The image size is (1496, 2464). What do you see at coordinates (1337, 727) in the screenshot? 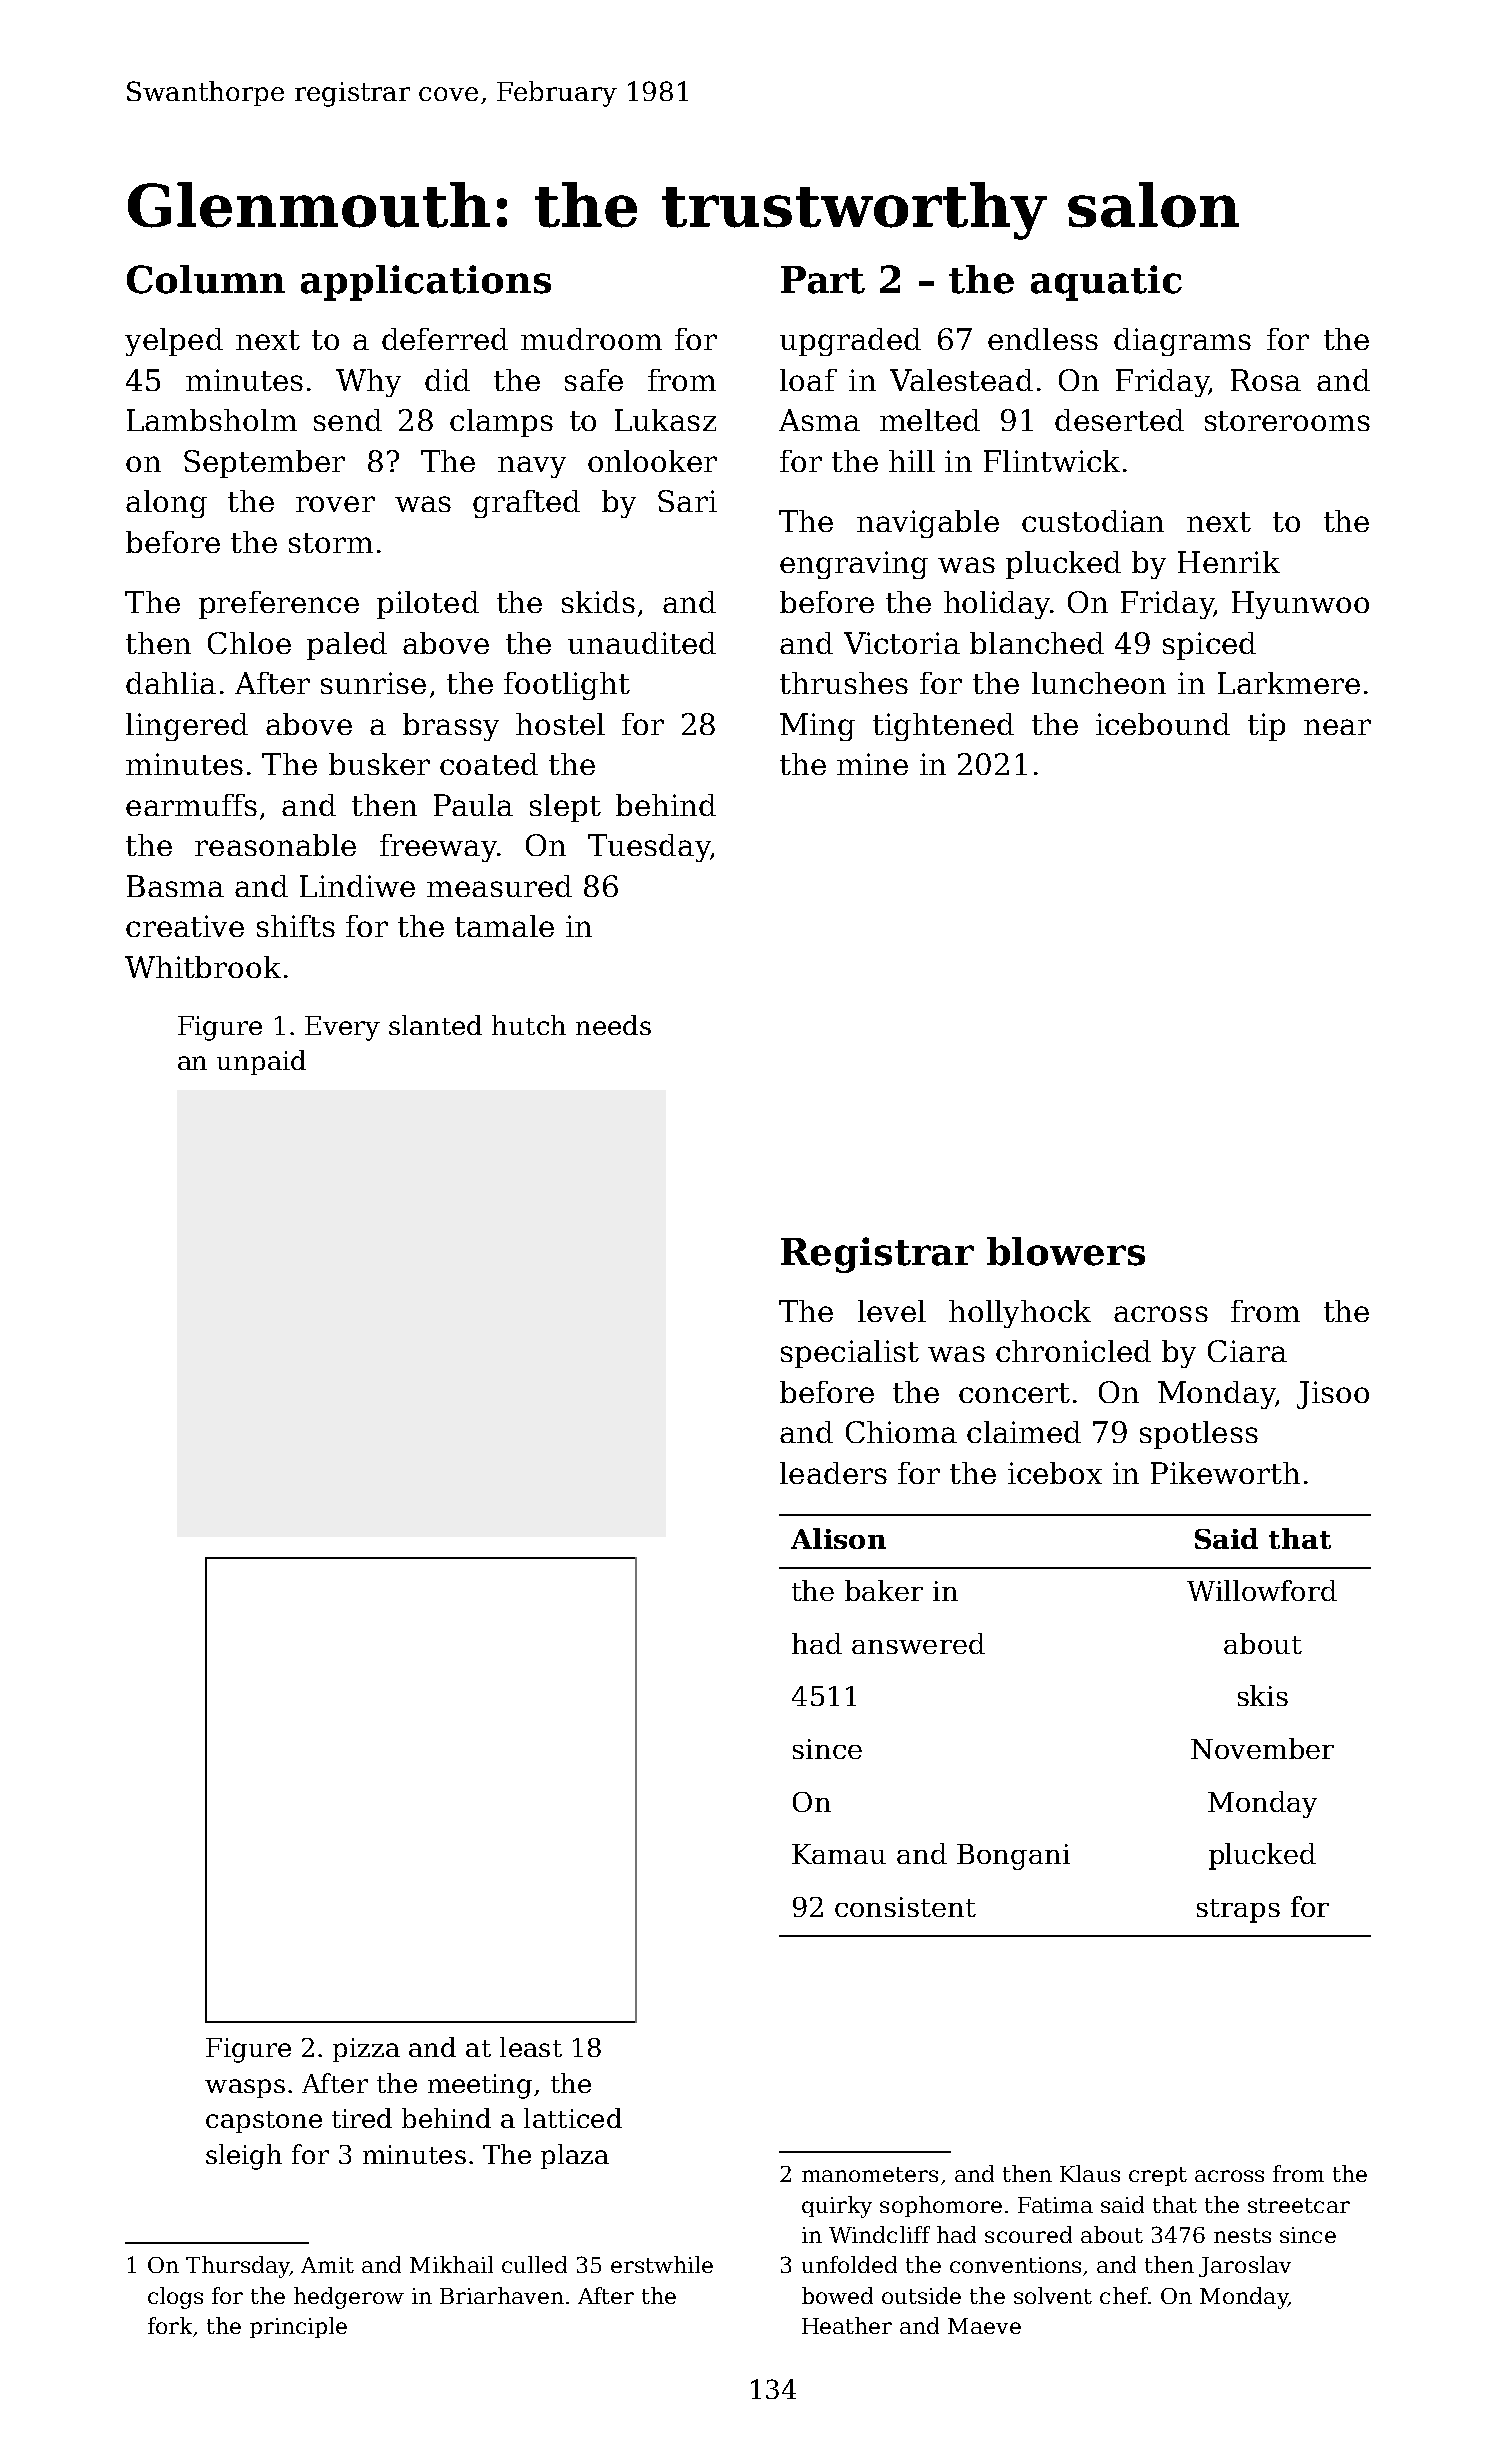
I see `near` at bounding box center [1337, 727].
